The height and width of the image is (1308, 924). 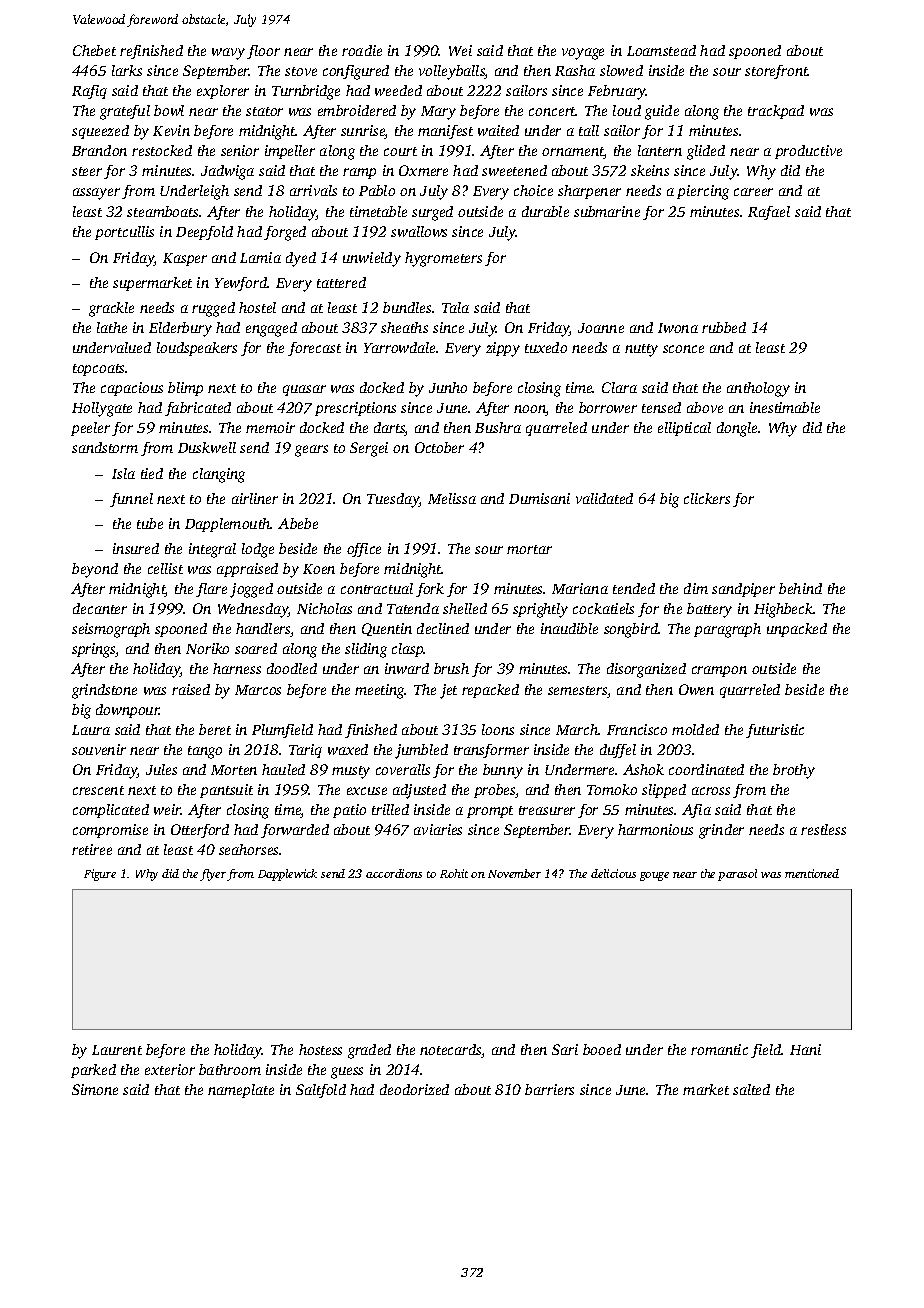 What do you see at coordinates (228, 54) in the image?
I see `wavy` at bounding box center [228, 54].
